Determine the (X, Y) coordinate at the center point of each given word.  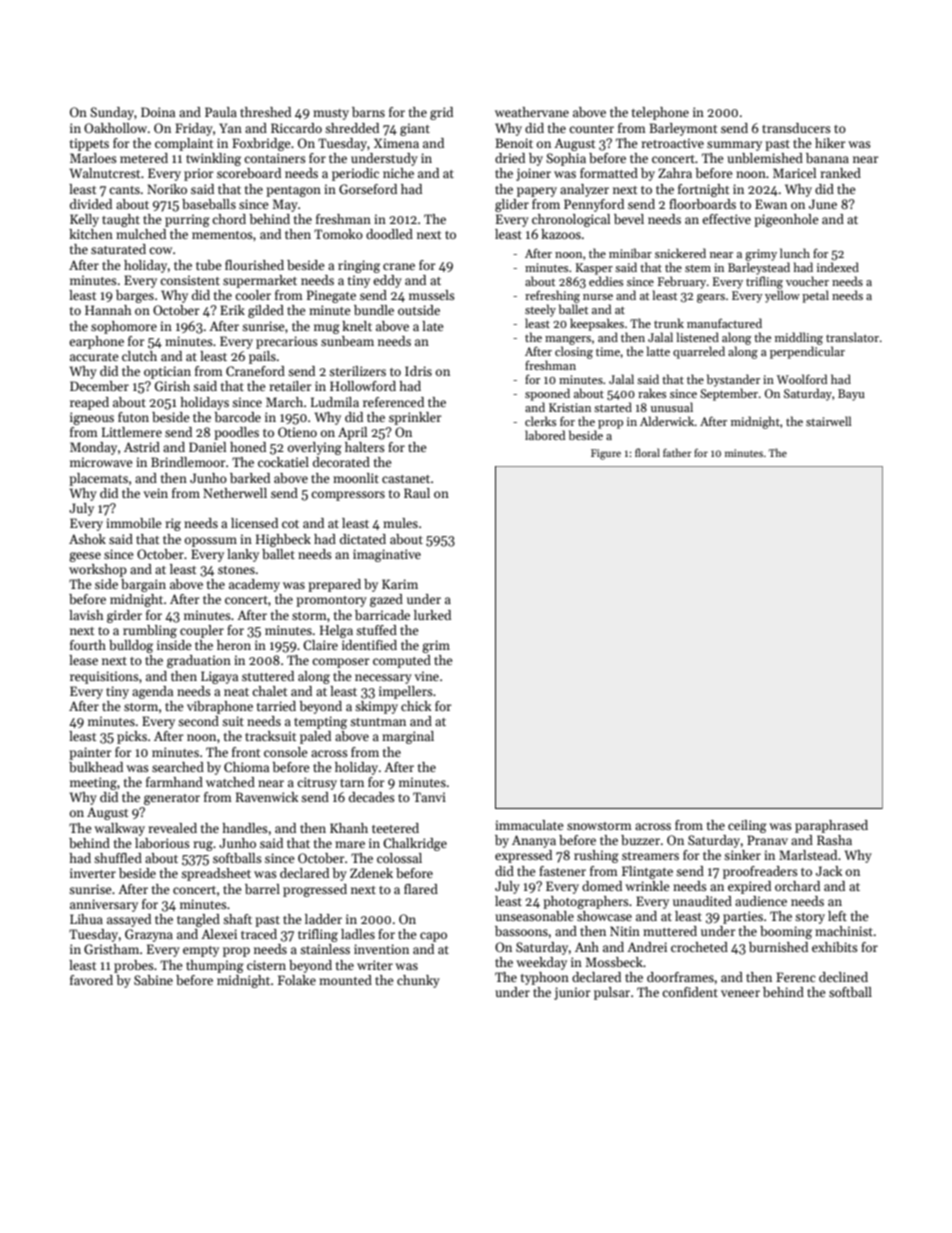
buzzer (640, 840)
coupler (202, 631)
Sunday (112, 113)
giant (415, 129)
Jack (829, 871)
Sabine (153, 980)
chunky (418, 981)
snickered (680, 253)
